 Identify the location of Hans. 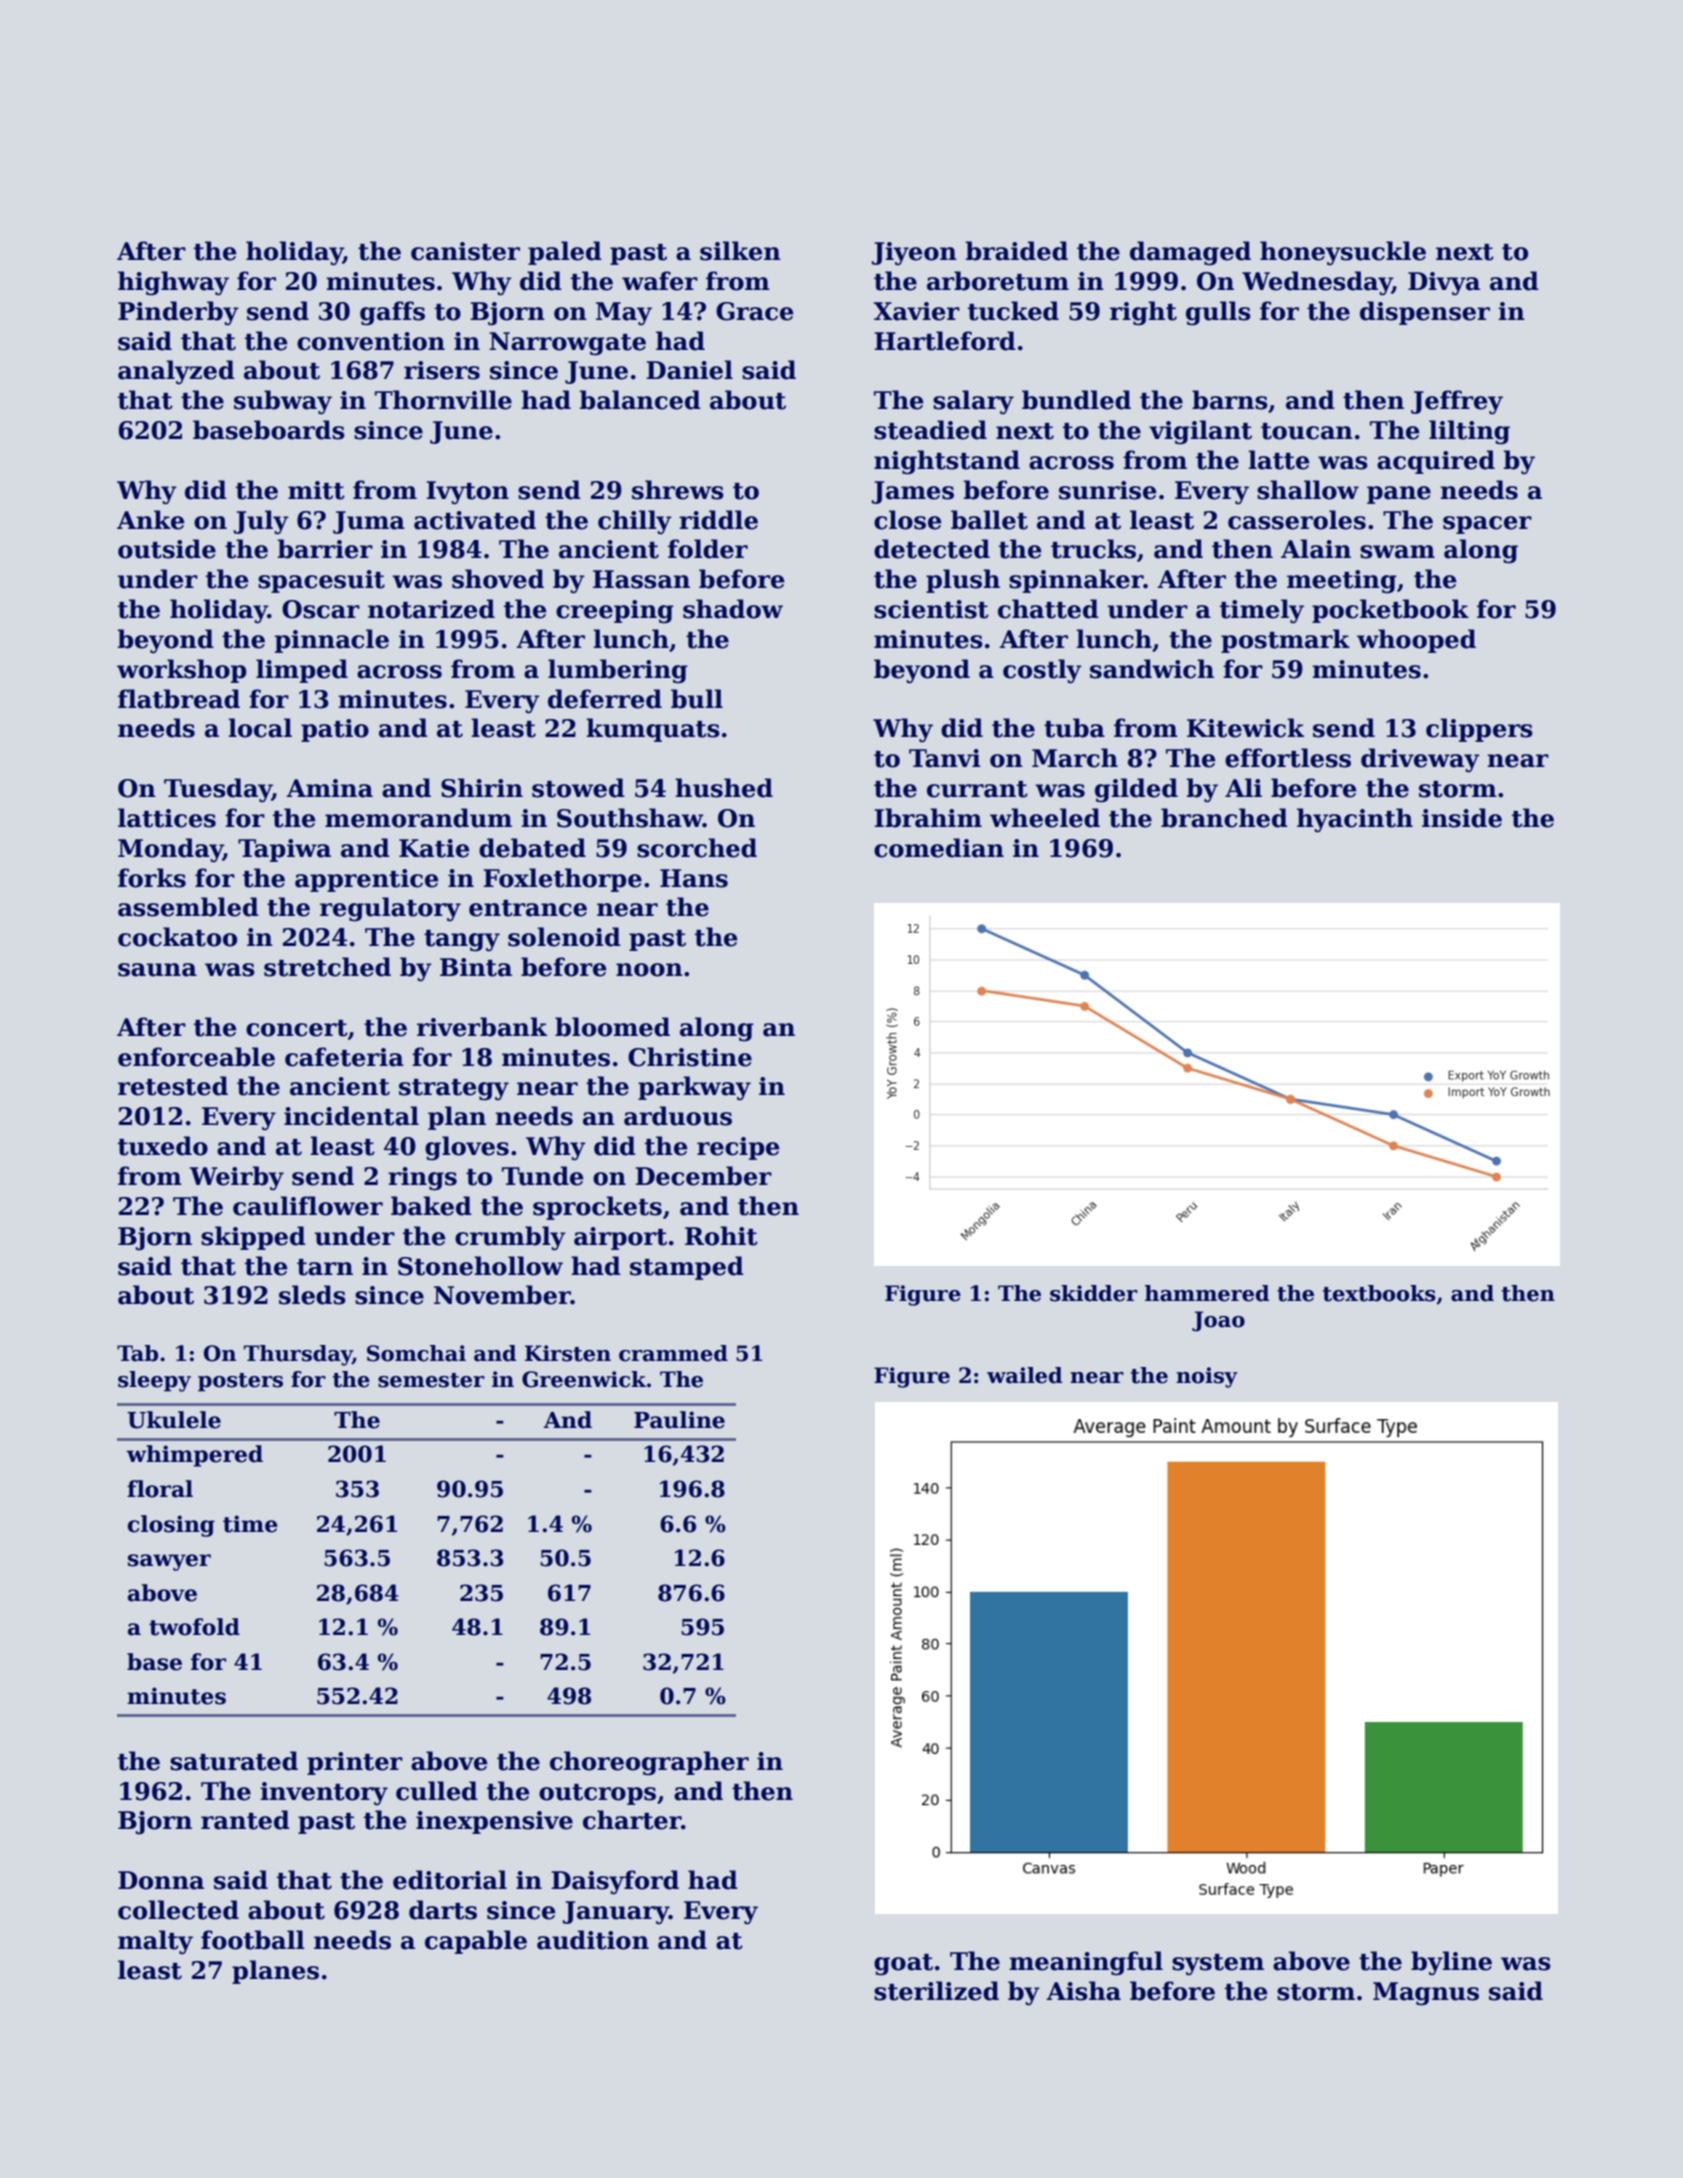
(694, 878).
